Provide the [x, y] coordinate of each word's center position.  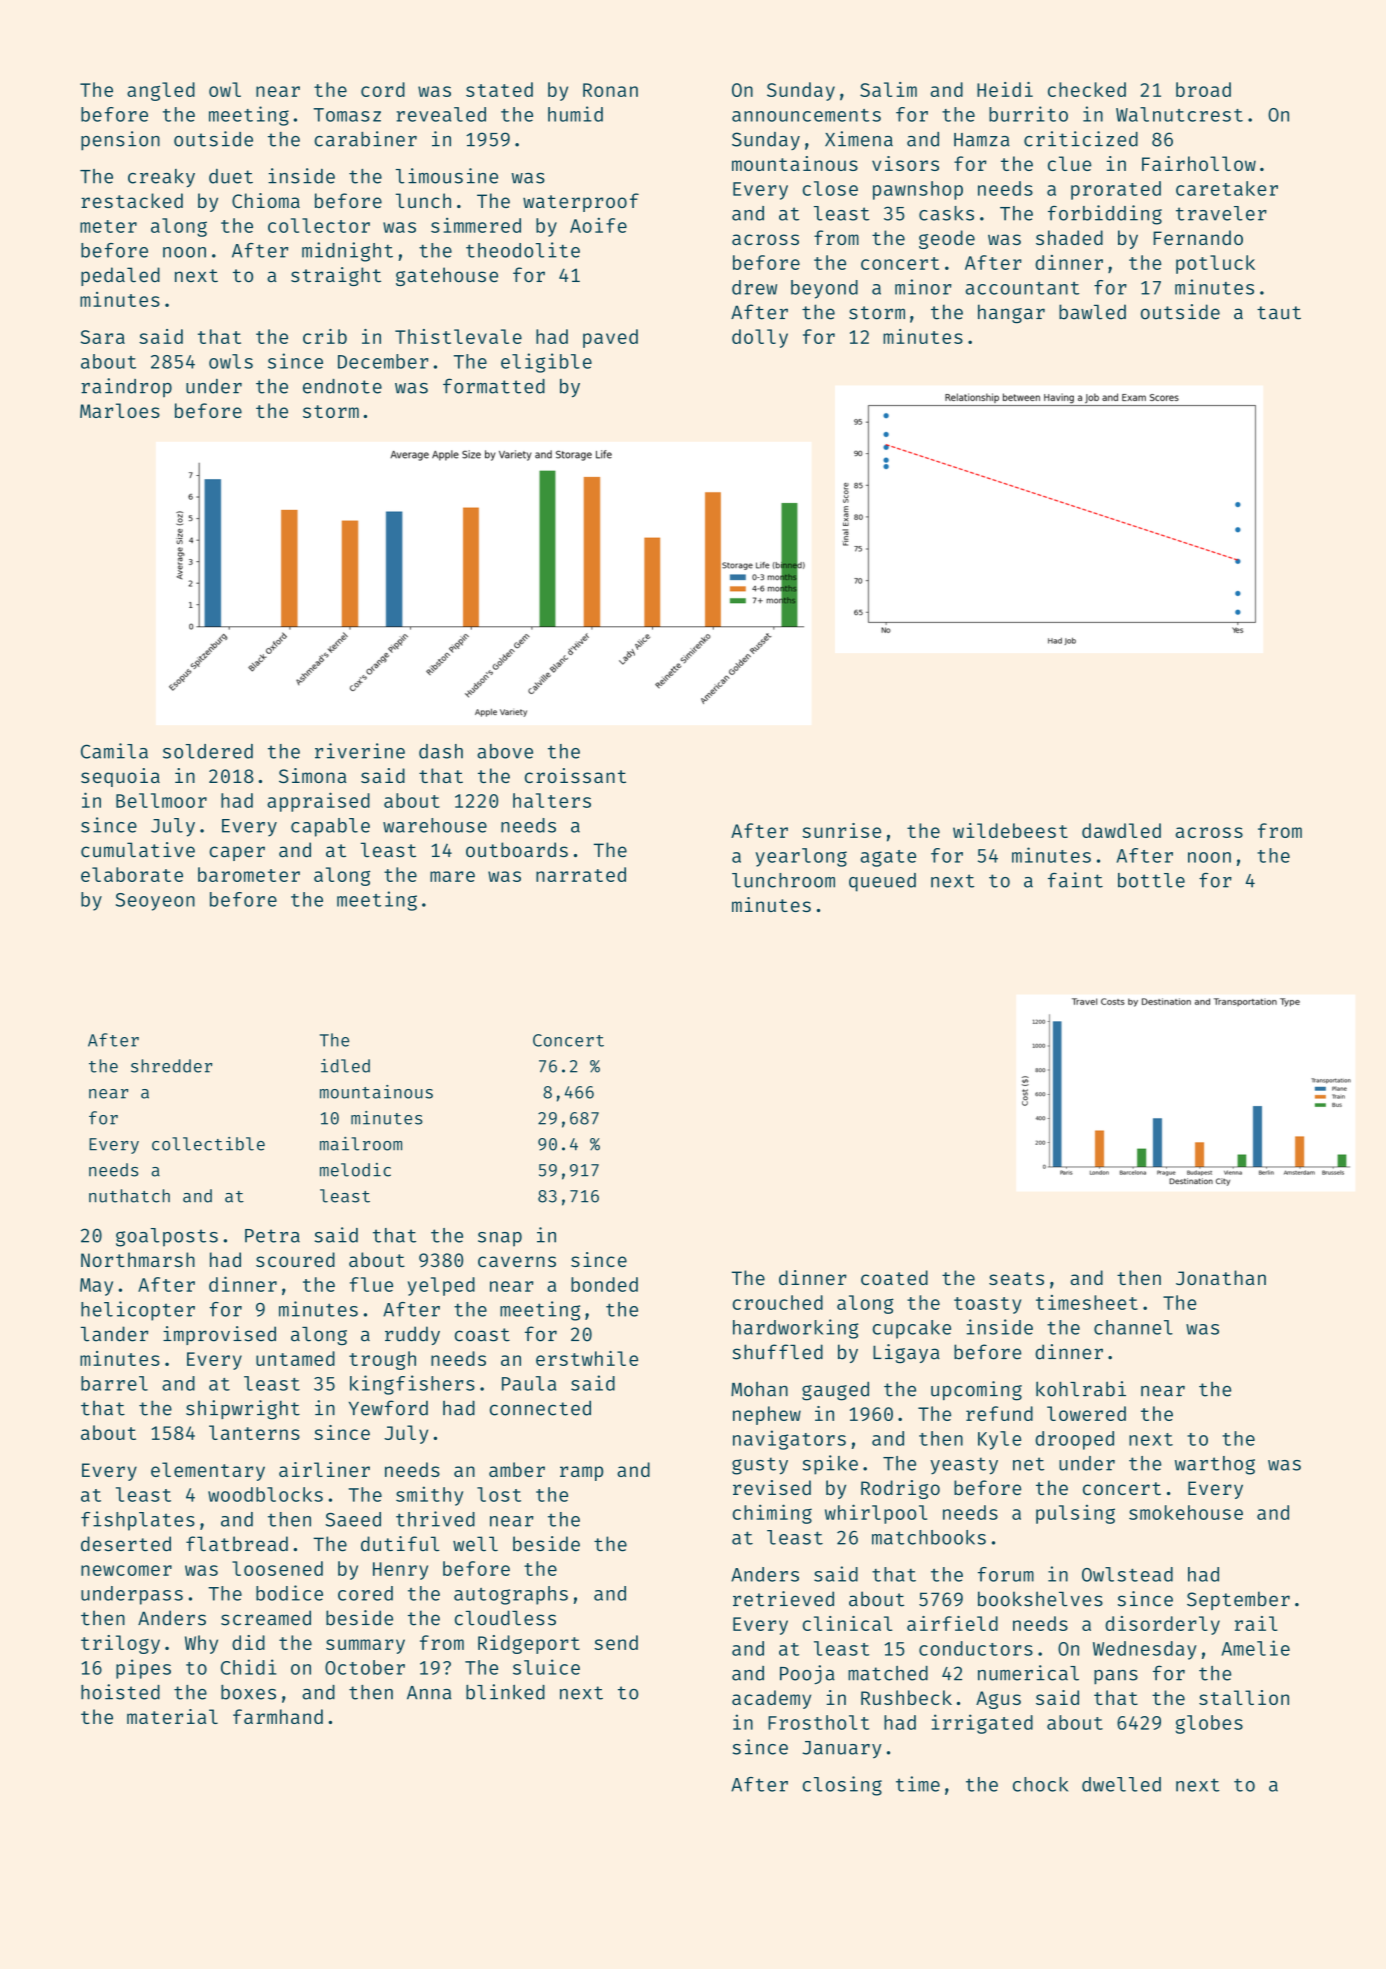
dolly [760, 338]
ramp [581, 1473]
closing [842, 1786]
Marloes [120, 410]
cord [383, 89]
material [172, 1716]
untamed [295, 1358]
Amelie [1255, 1648]
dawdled [1121, 830]
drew [754, 287]
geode [947, 239]
